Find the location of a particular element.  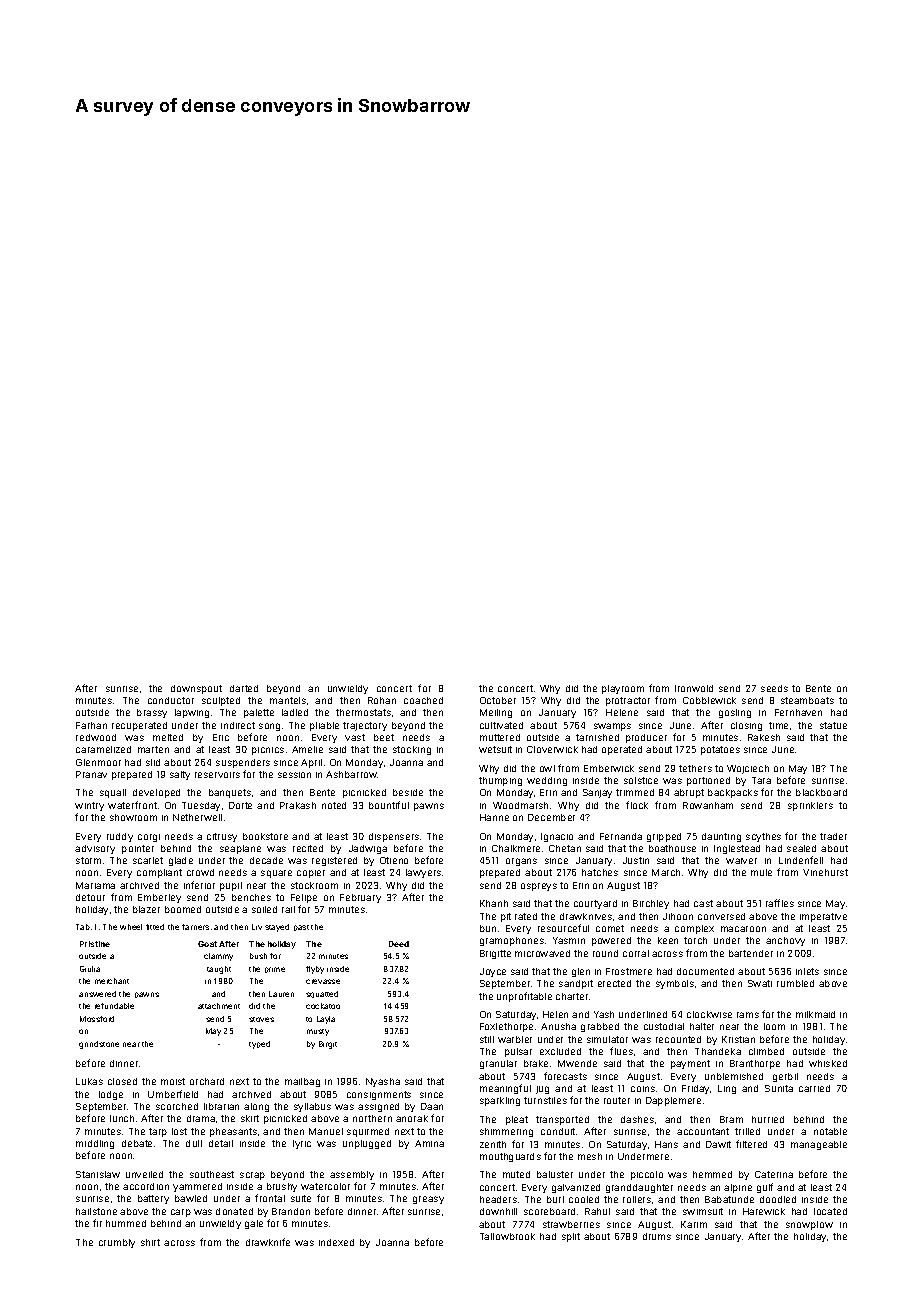

downspout is located at coordinates (196, 689).
